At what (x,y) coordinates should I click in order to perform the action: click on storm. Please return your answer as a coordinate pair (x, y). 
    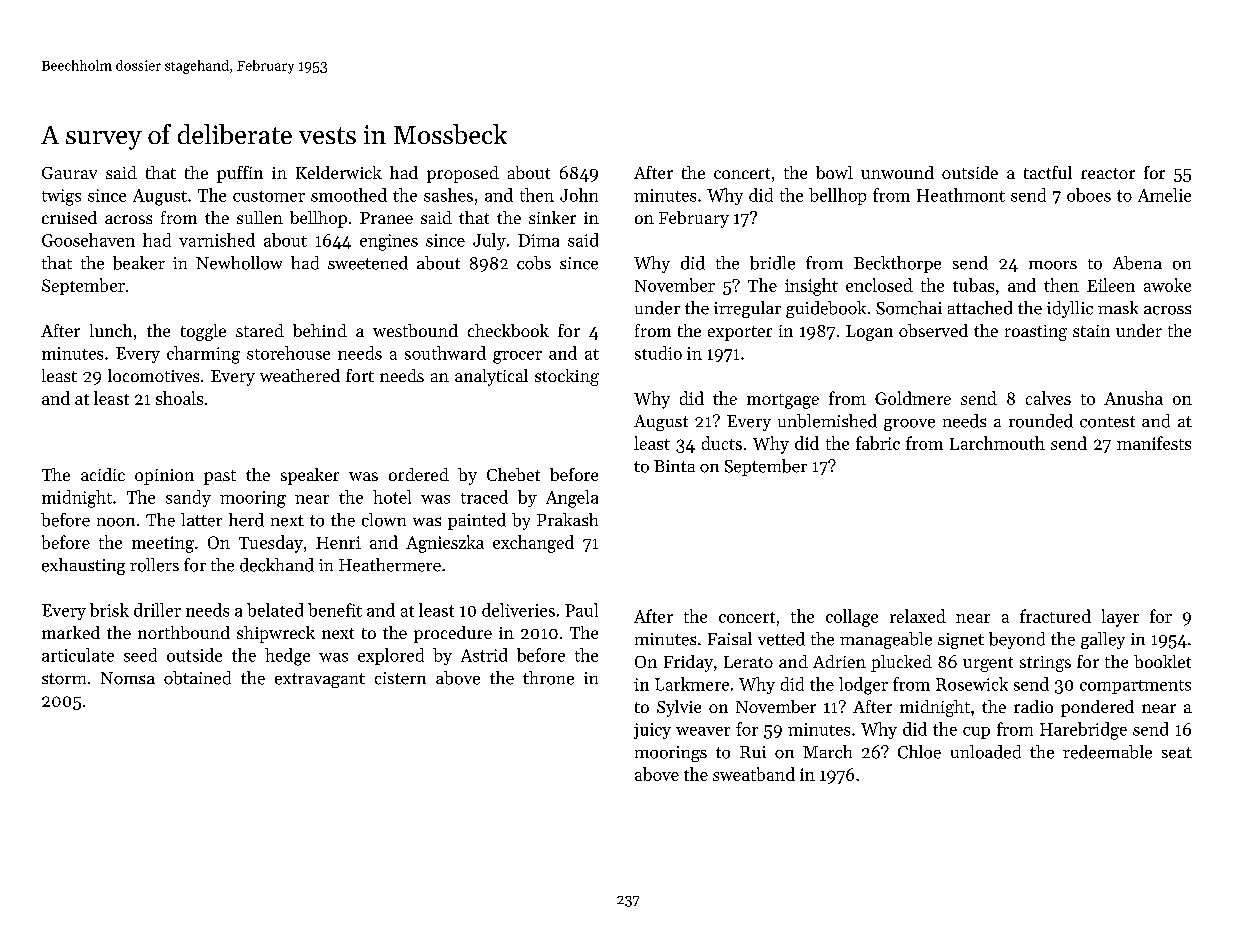
    Looking at the image, I should click on (64, 679).
